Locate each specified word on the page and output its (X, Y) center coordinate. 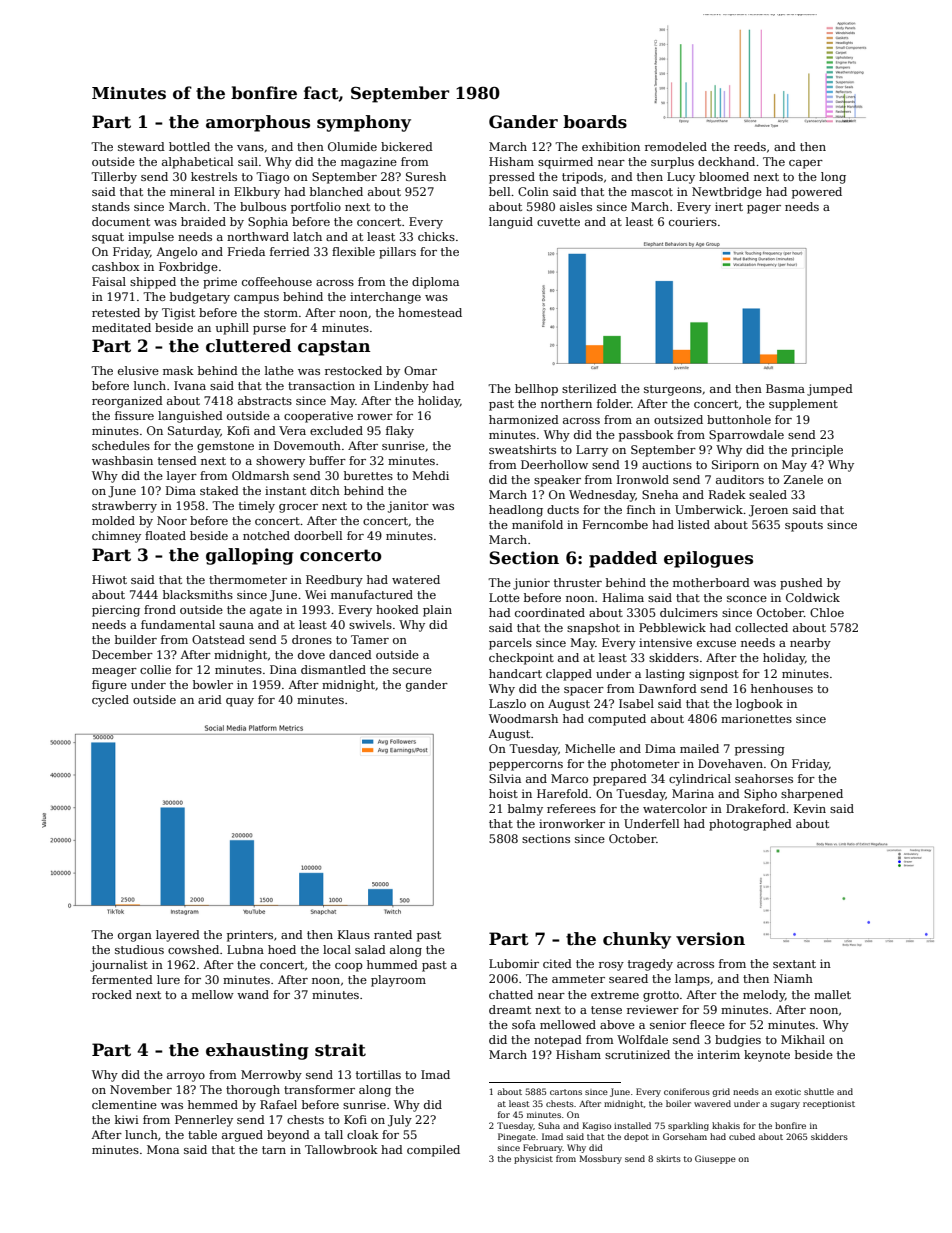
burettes (368, 475)
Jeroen (768, 511)
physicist (533, 1159)
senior (668, 1024)
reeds (750, 146)
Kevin (810, 808)
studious (139, 949)
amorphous (258, 123)
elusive (138, 370)
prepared (620, 780)
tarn (274, 1150)
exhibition (611, 146)
